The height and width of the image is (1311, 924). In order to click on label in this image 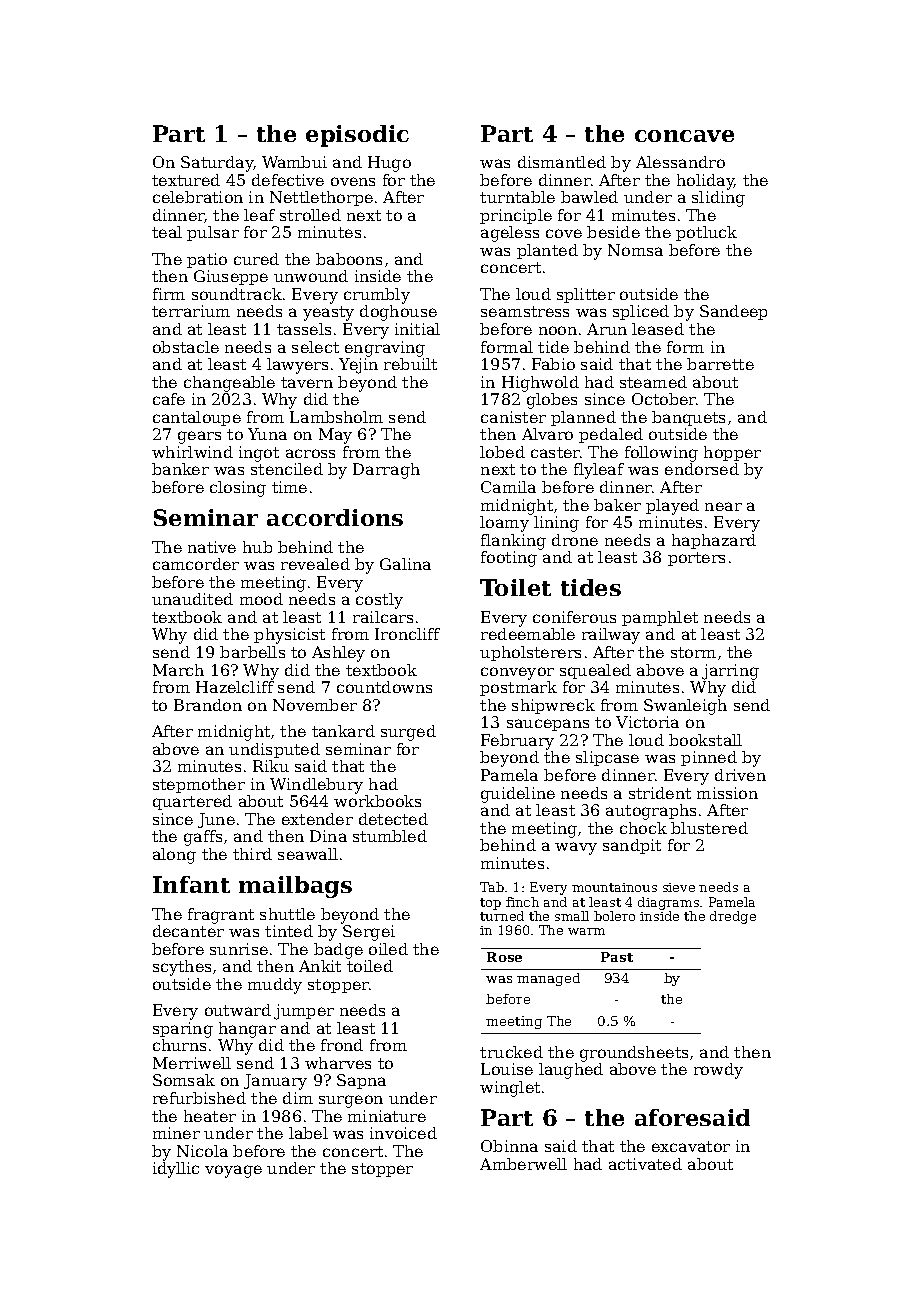, I will do `click(308, 1133)`.
